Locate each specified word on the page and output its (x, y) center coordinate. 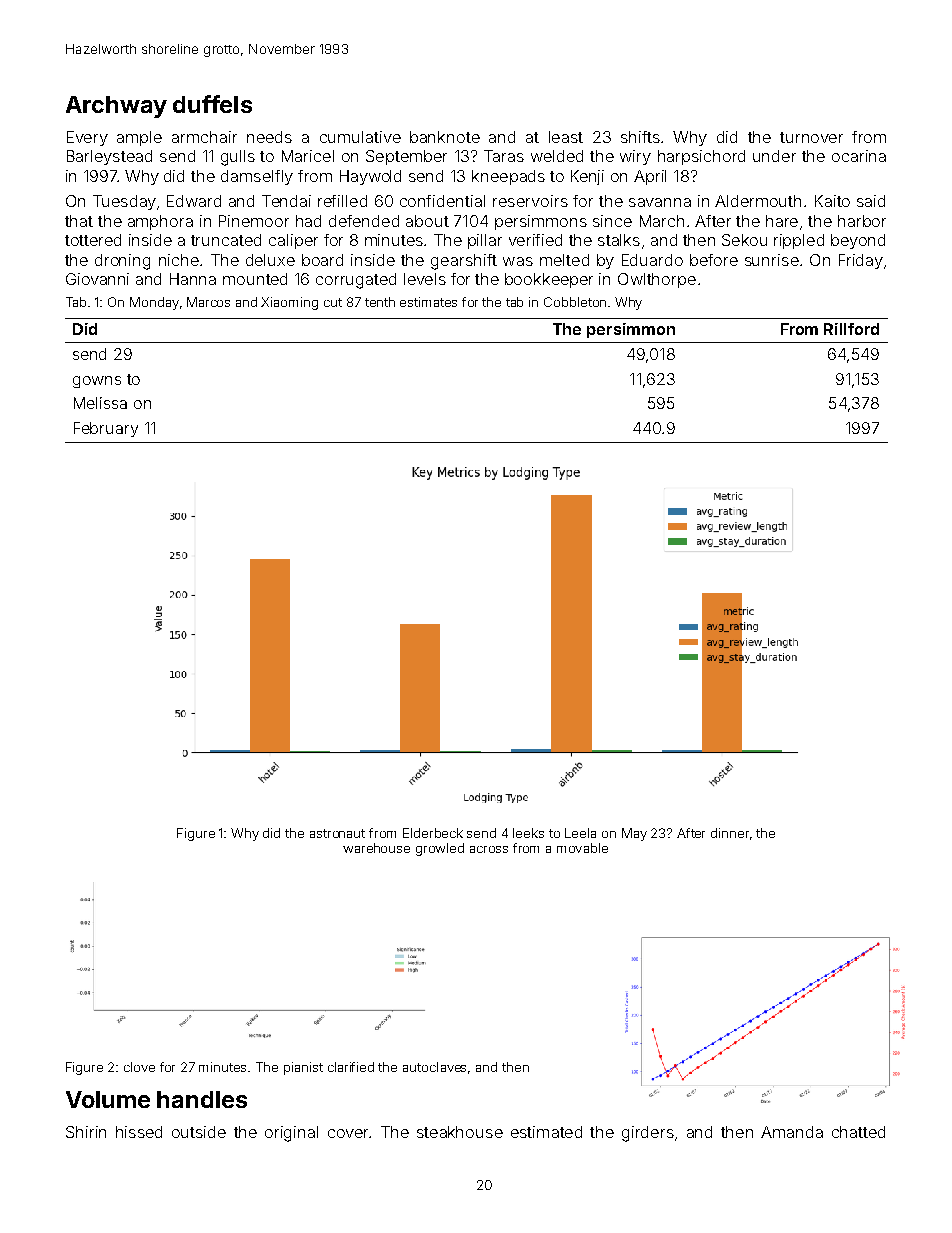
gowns (97, 382)
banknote (445, 137)
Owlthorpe (657, 280)
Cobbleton (575, 302)
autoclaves (434, 1067)
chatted (858, 1132)
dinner (730, 833)
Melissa (100, 403)
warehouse (376, 848)
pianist (303, 1068)
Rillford (851, 329)
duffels (212, 104)
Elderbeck (433, 833)
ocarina (859, 156)
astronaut (337, 833)
